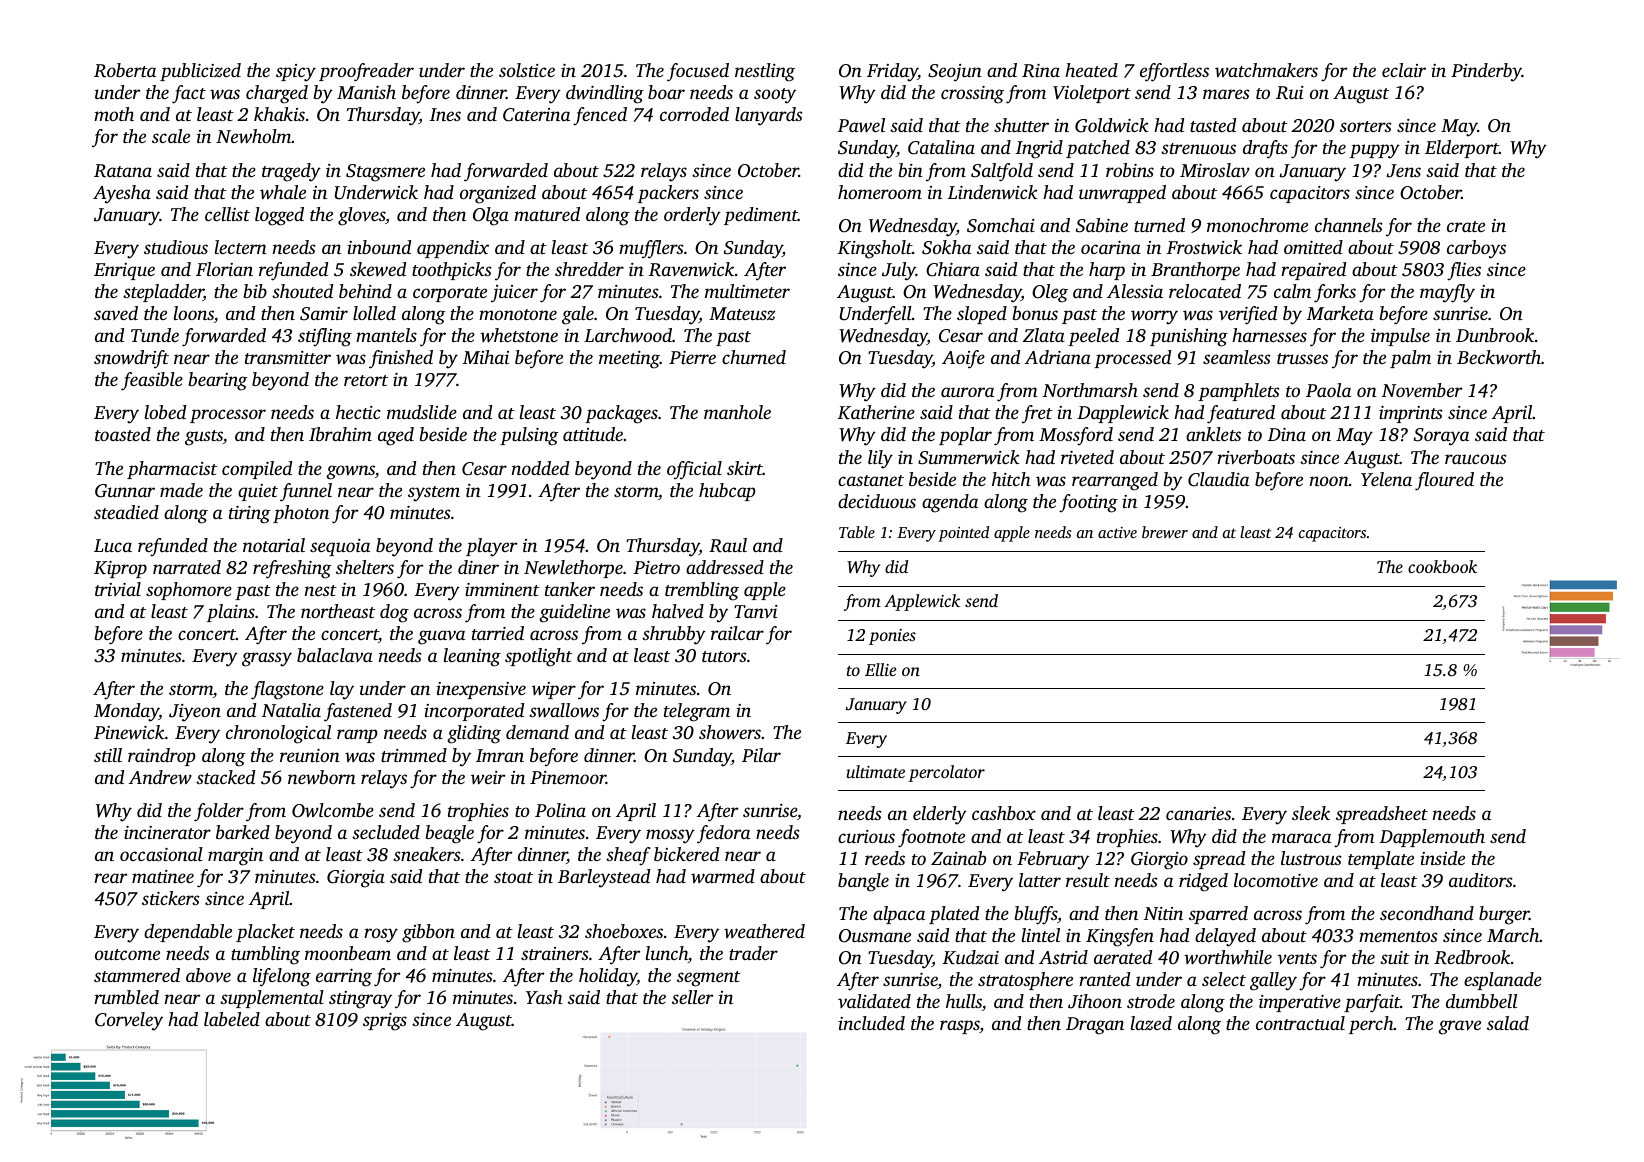 The image size is (1644, 1162). Describe the element at coordinates (1372, 1003) in the screenshot. I see `parfait` at that location.
